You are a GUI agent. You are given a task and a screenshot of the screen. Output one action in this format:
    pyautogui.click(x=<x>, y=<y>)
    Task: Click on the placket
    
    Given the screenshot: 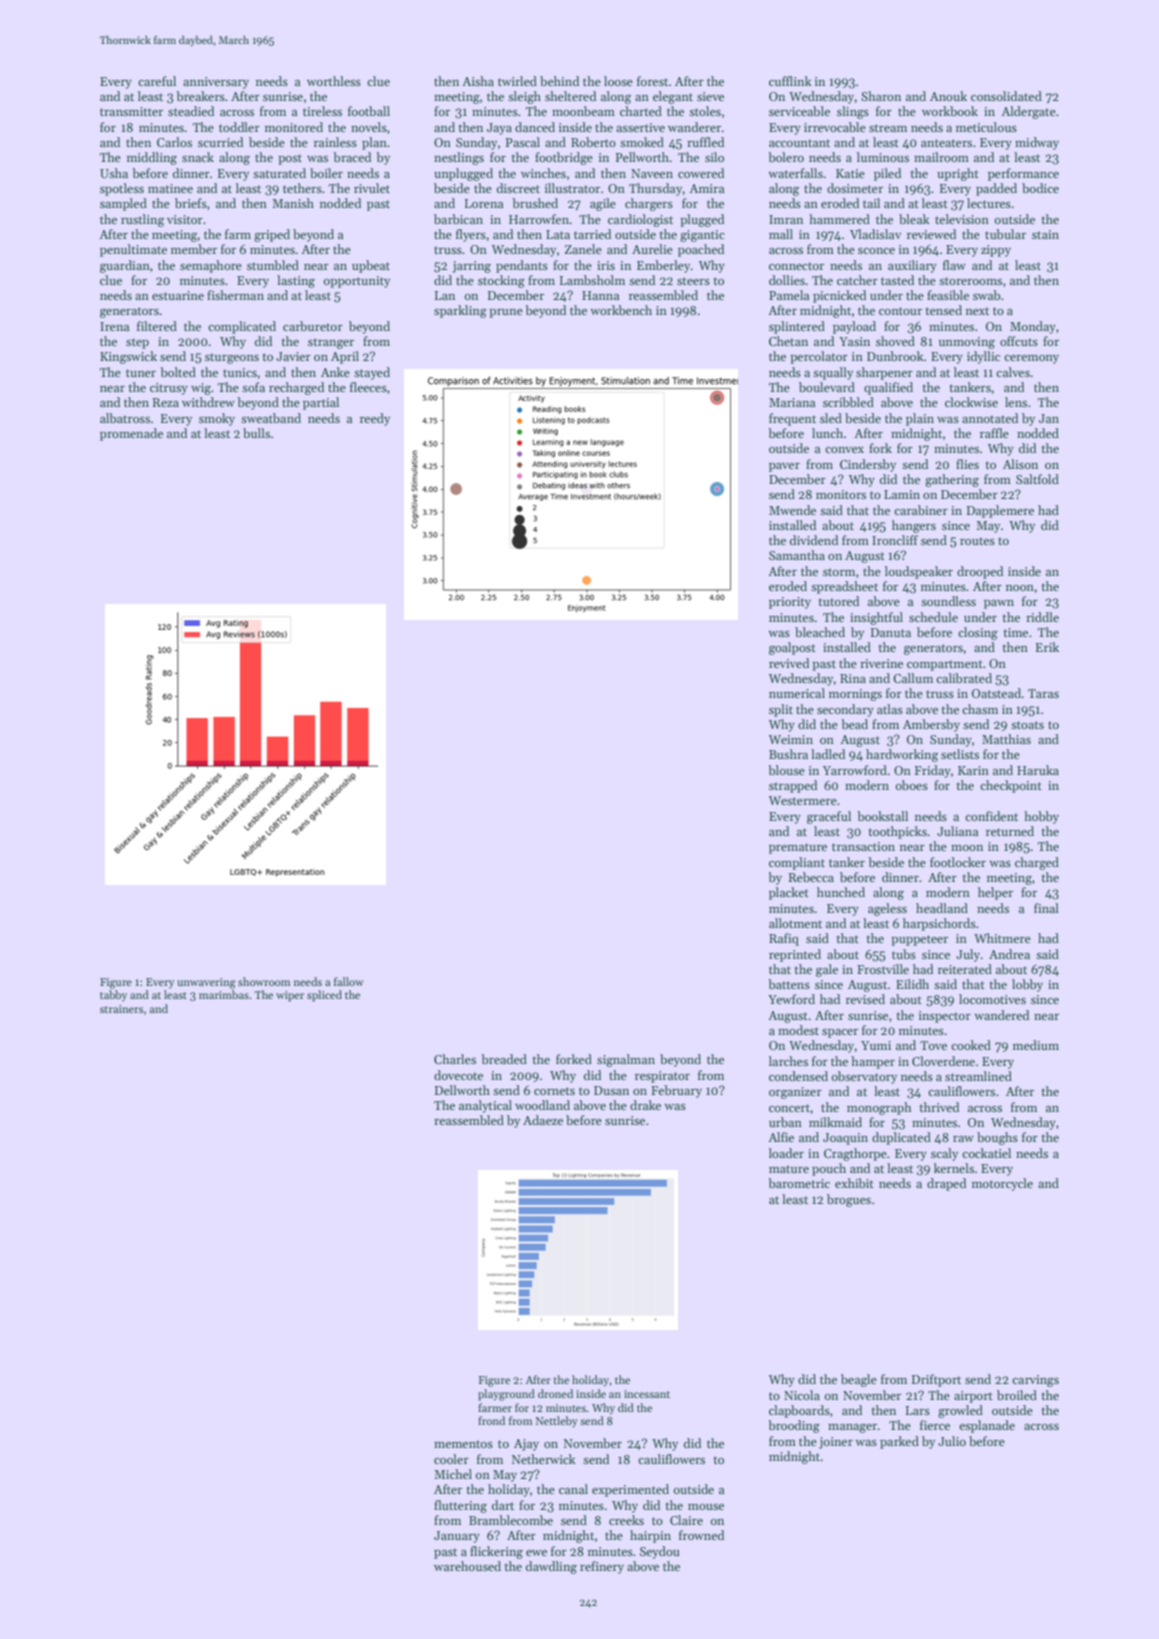 What is the action you would take?
    pyautogui.click(x=789, y=893)
